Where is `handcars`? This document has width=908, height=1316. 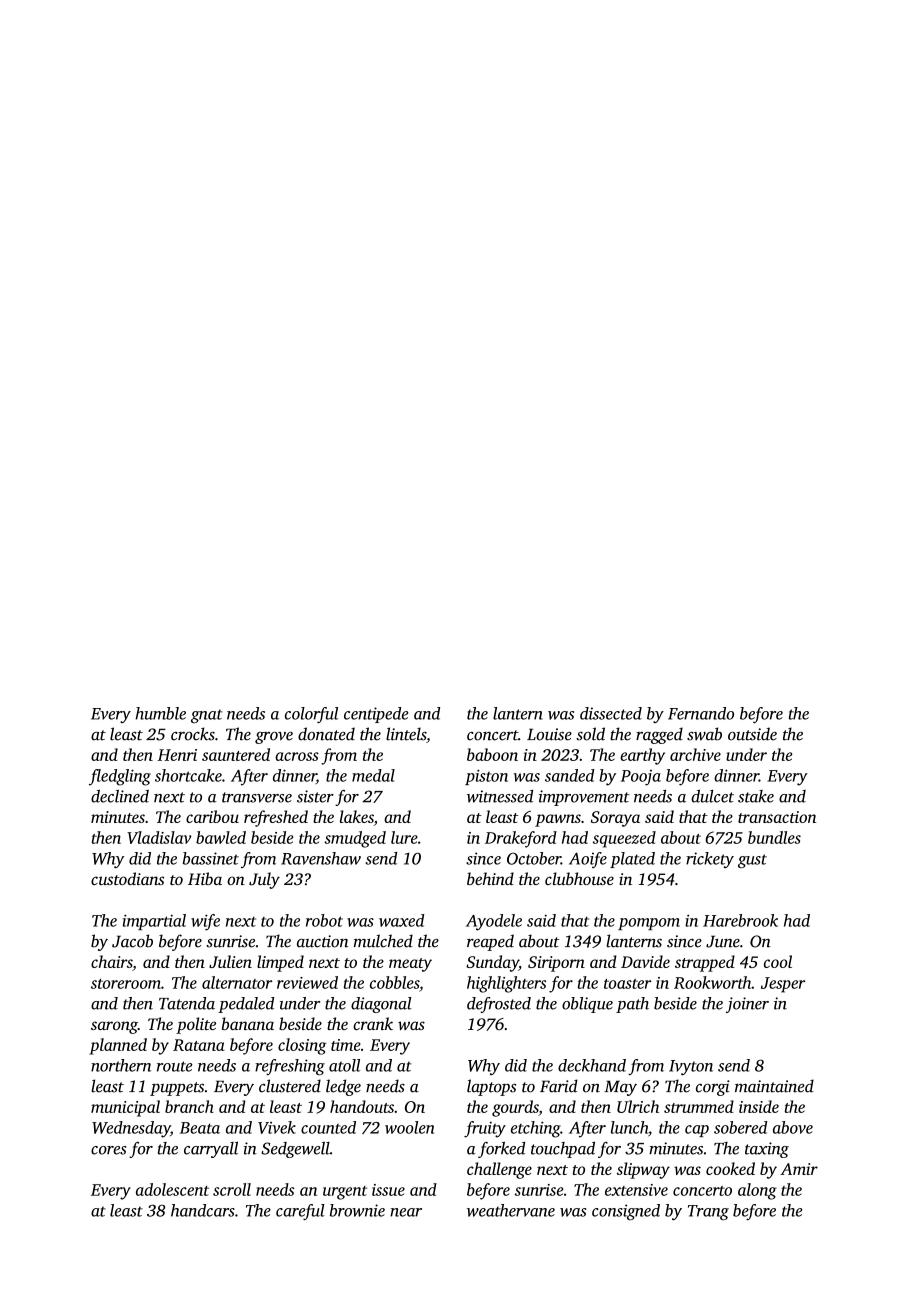 handcars is located at coordinates (203, 1210).
